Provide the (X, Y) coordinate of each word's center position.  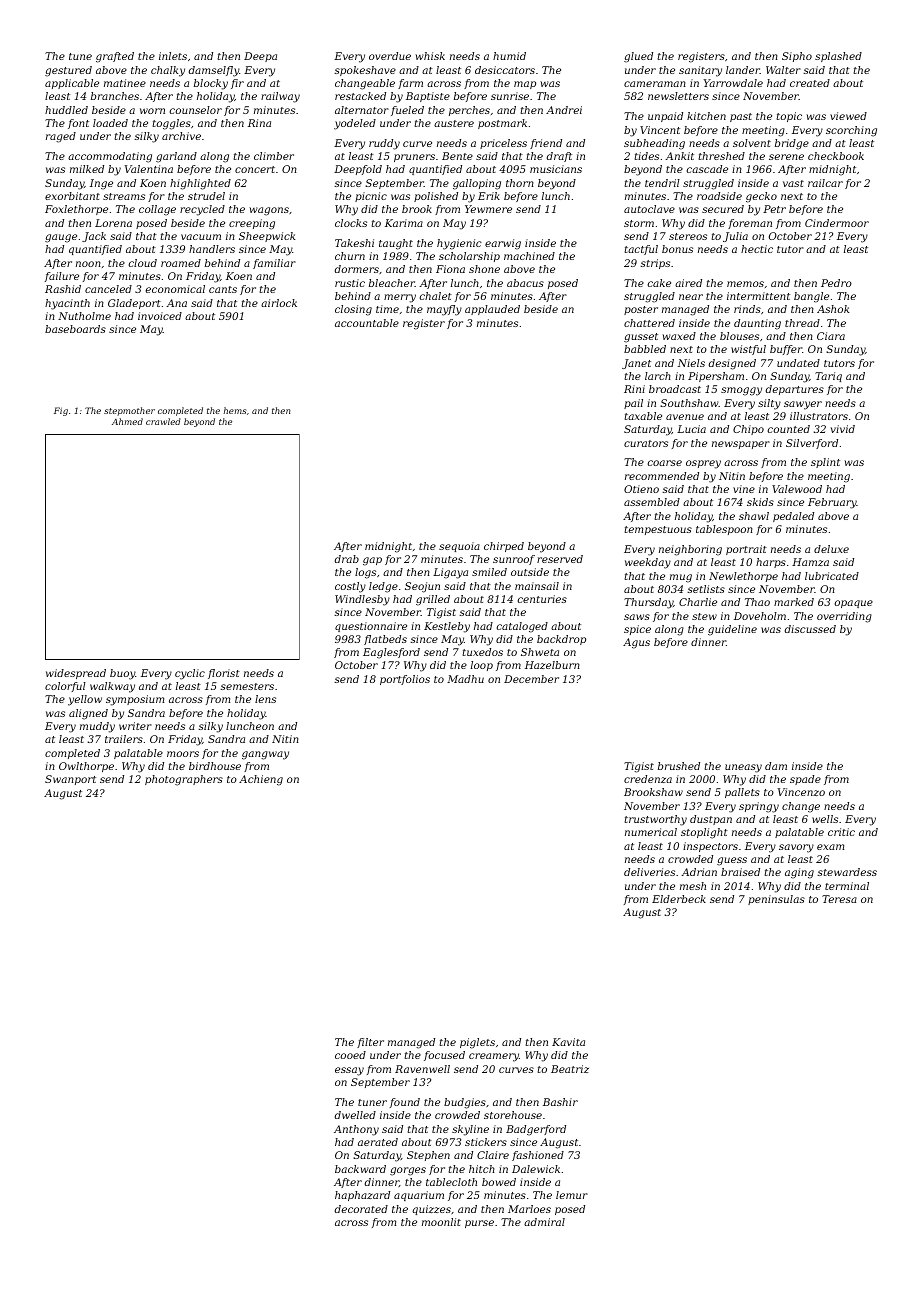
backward (360, 1169)
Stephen (428, 1156)
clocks (351, 223)
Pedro (836, 283)
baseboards (75, 329)
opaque (854, 604)
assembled (652, 502)
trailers (124, 739)
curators (646, 443)
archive (181, 136)
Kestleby (447, 627)
